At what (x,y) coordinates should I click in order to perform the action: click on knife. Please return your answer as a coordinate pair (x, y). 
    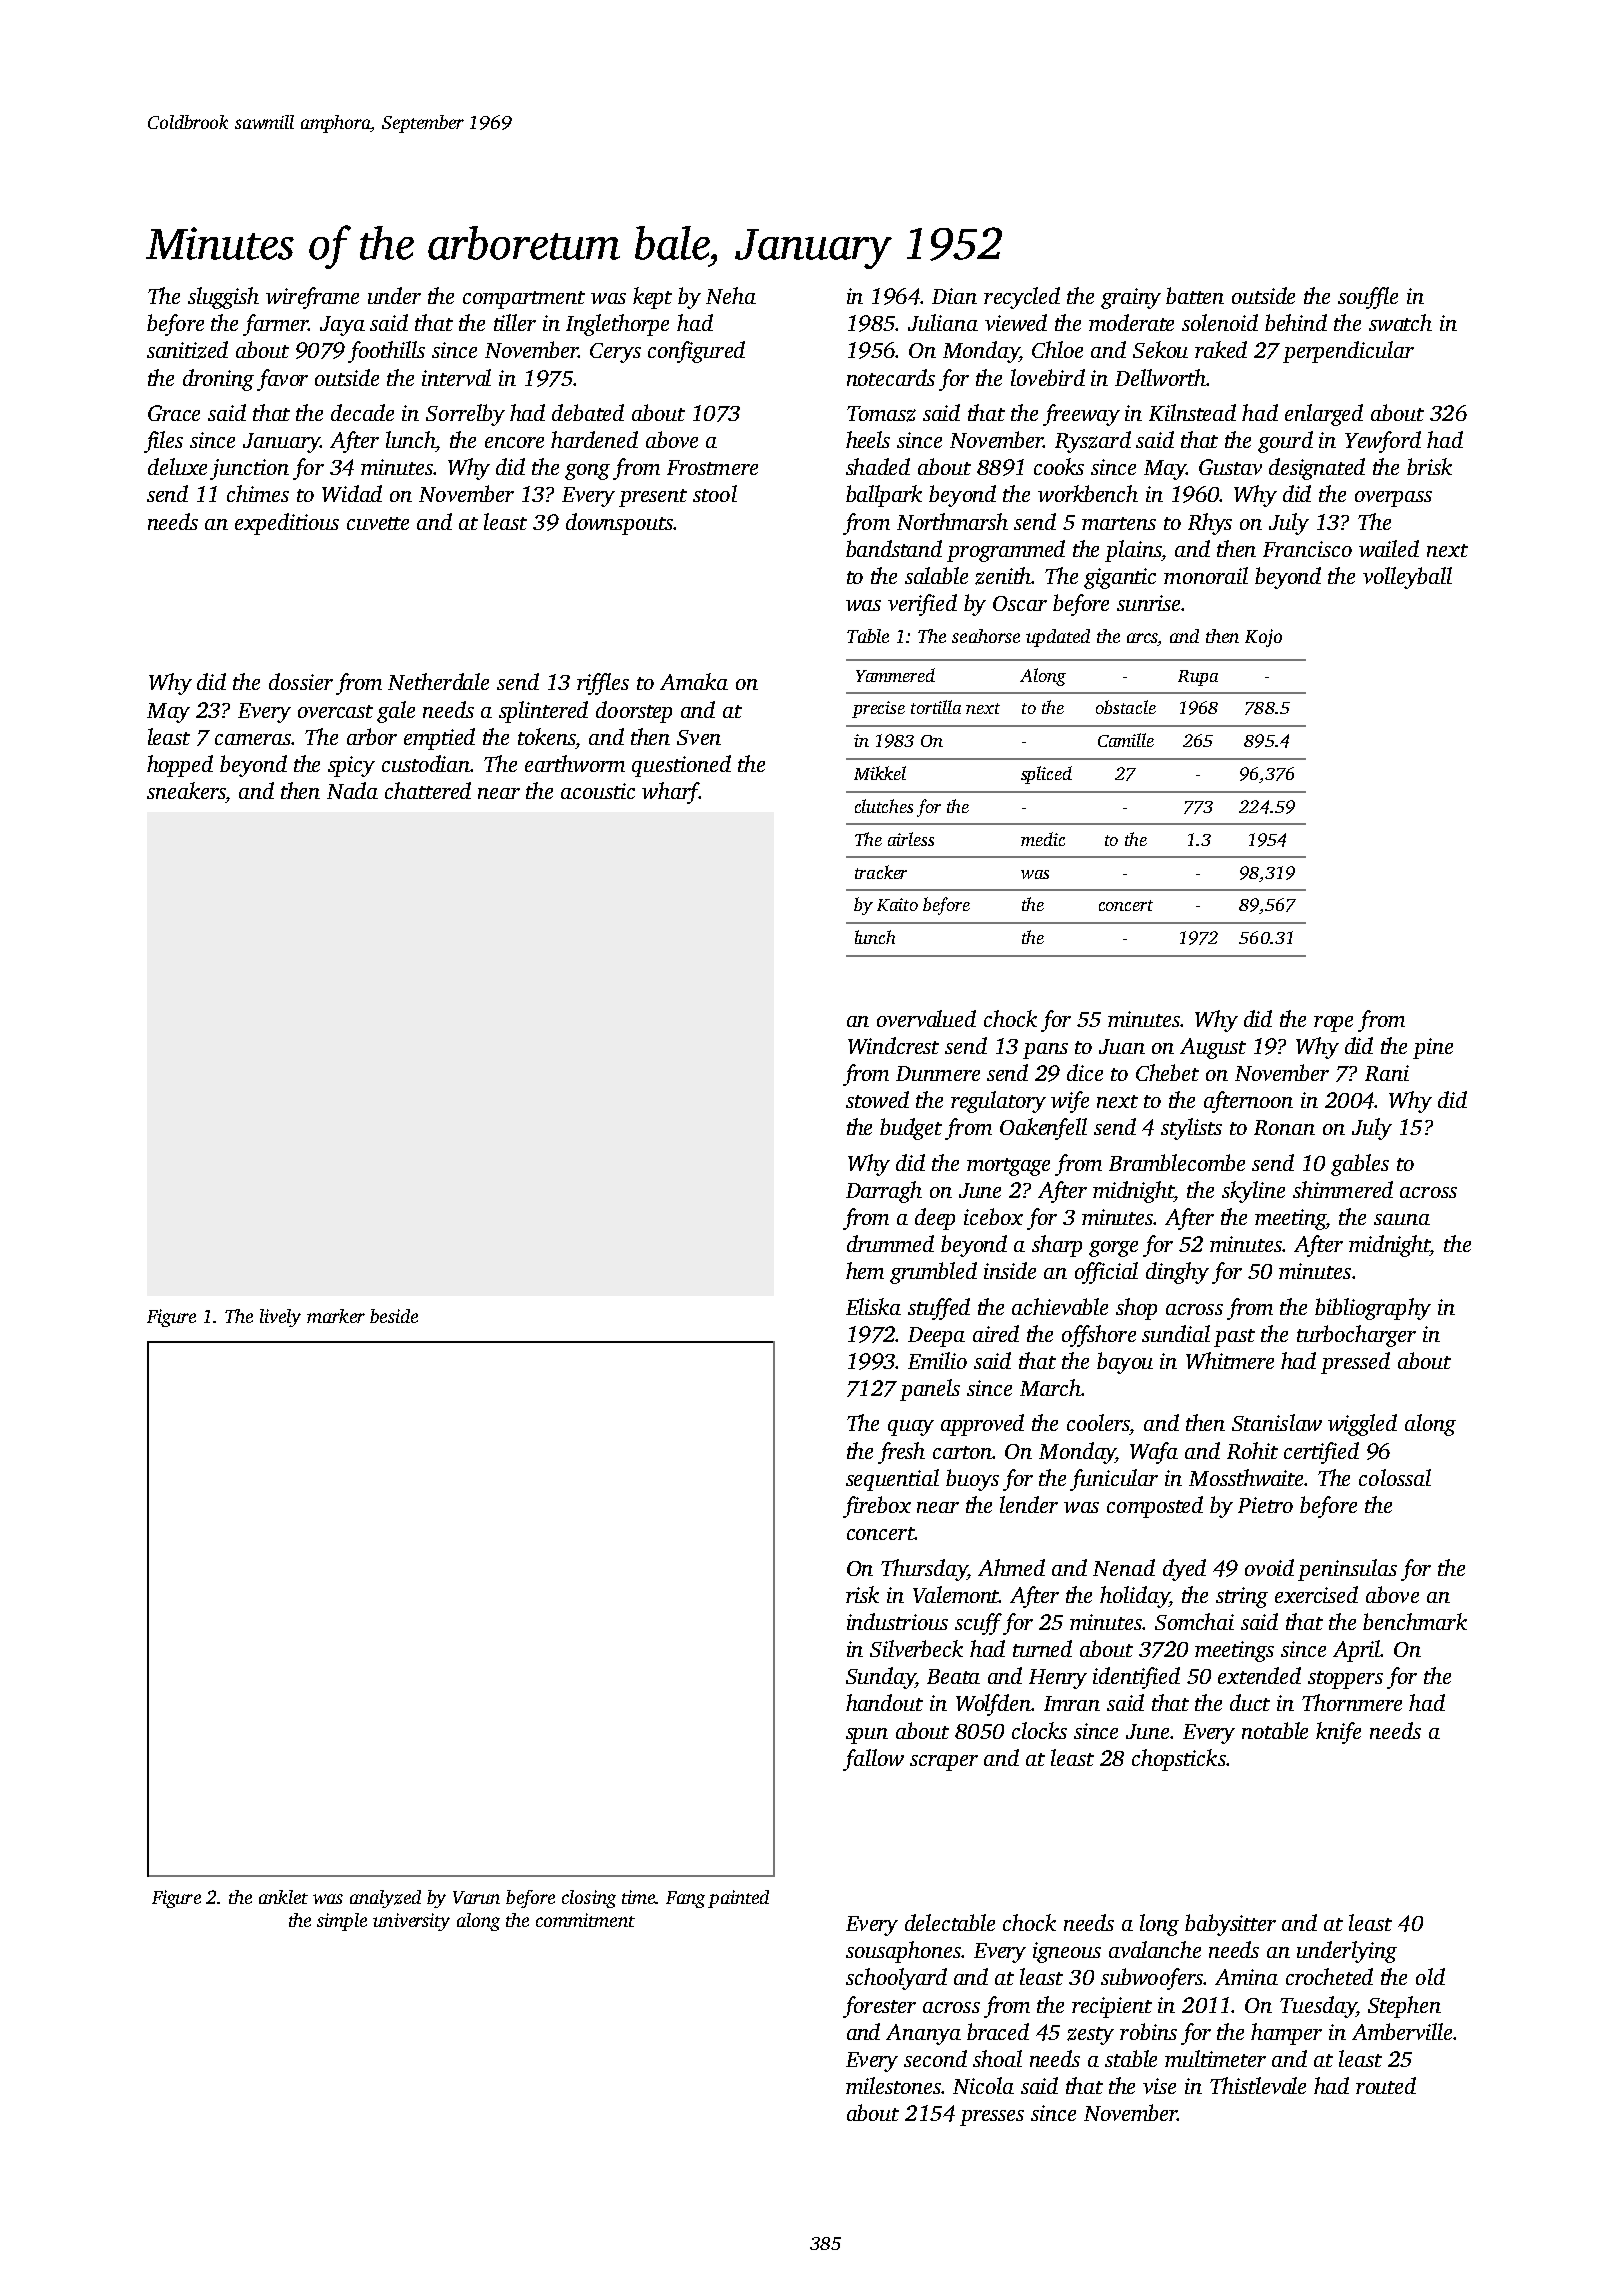
    Looking at the image, I should click on (1338, 1733).
